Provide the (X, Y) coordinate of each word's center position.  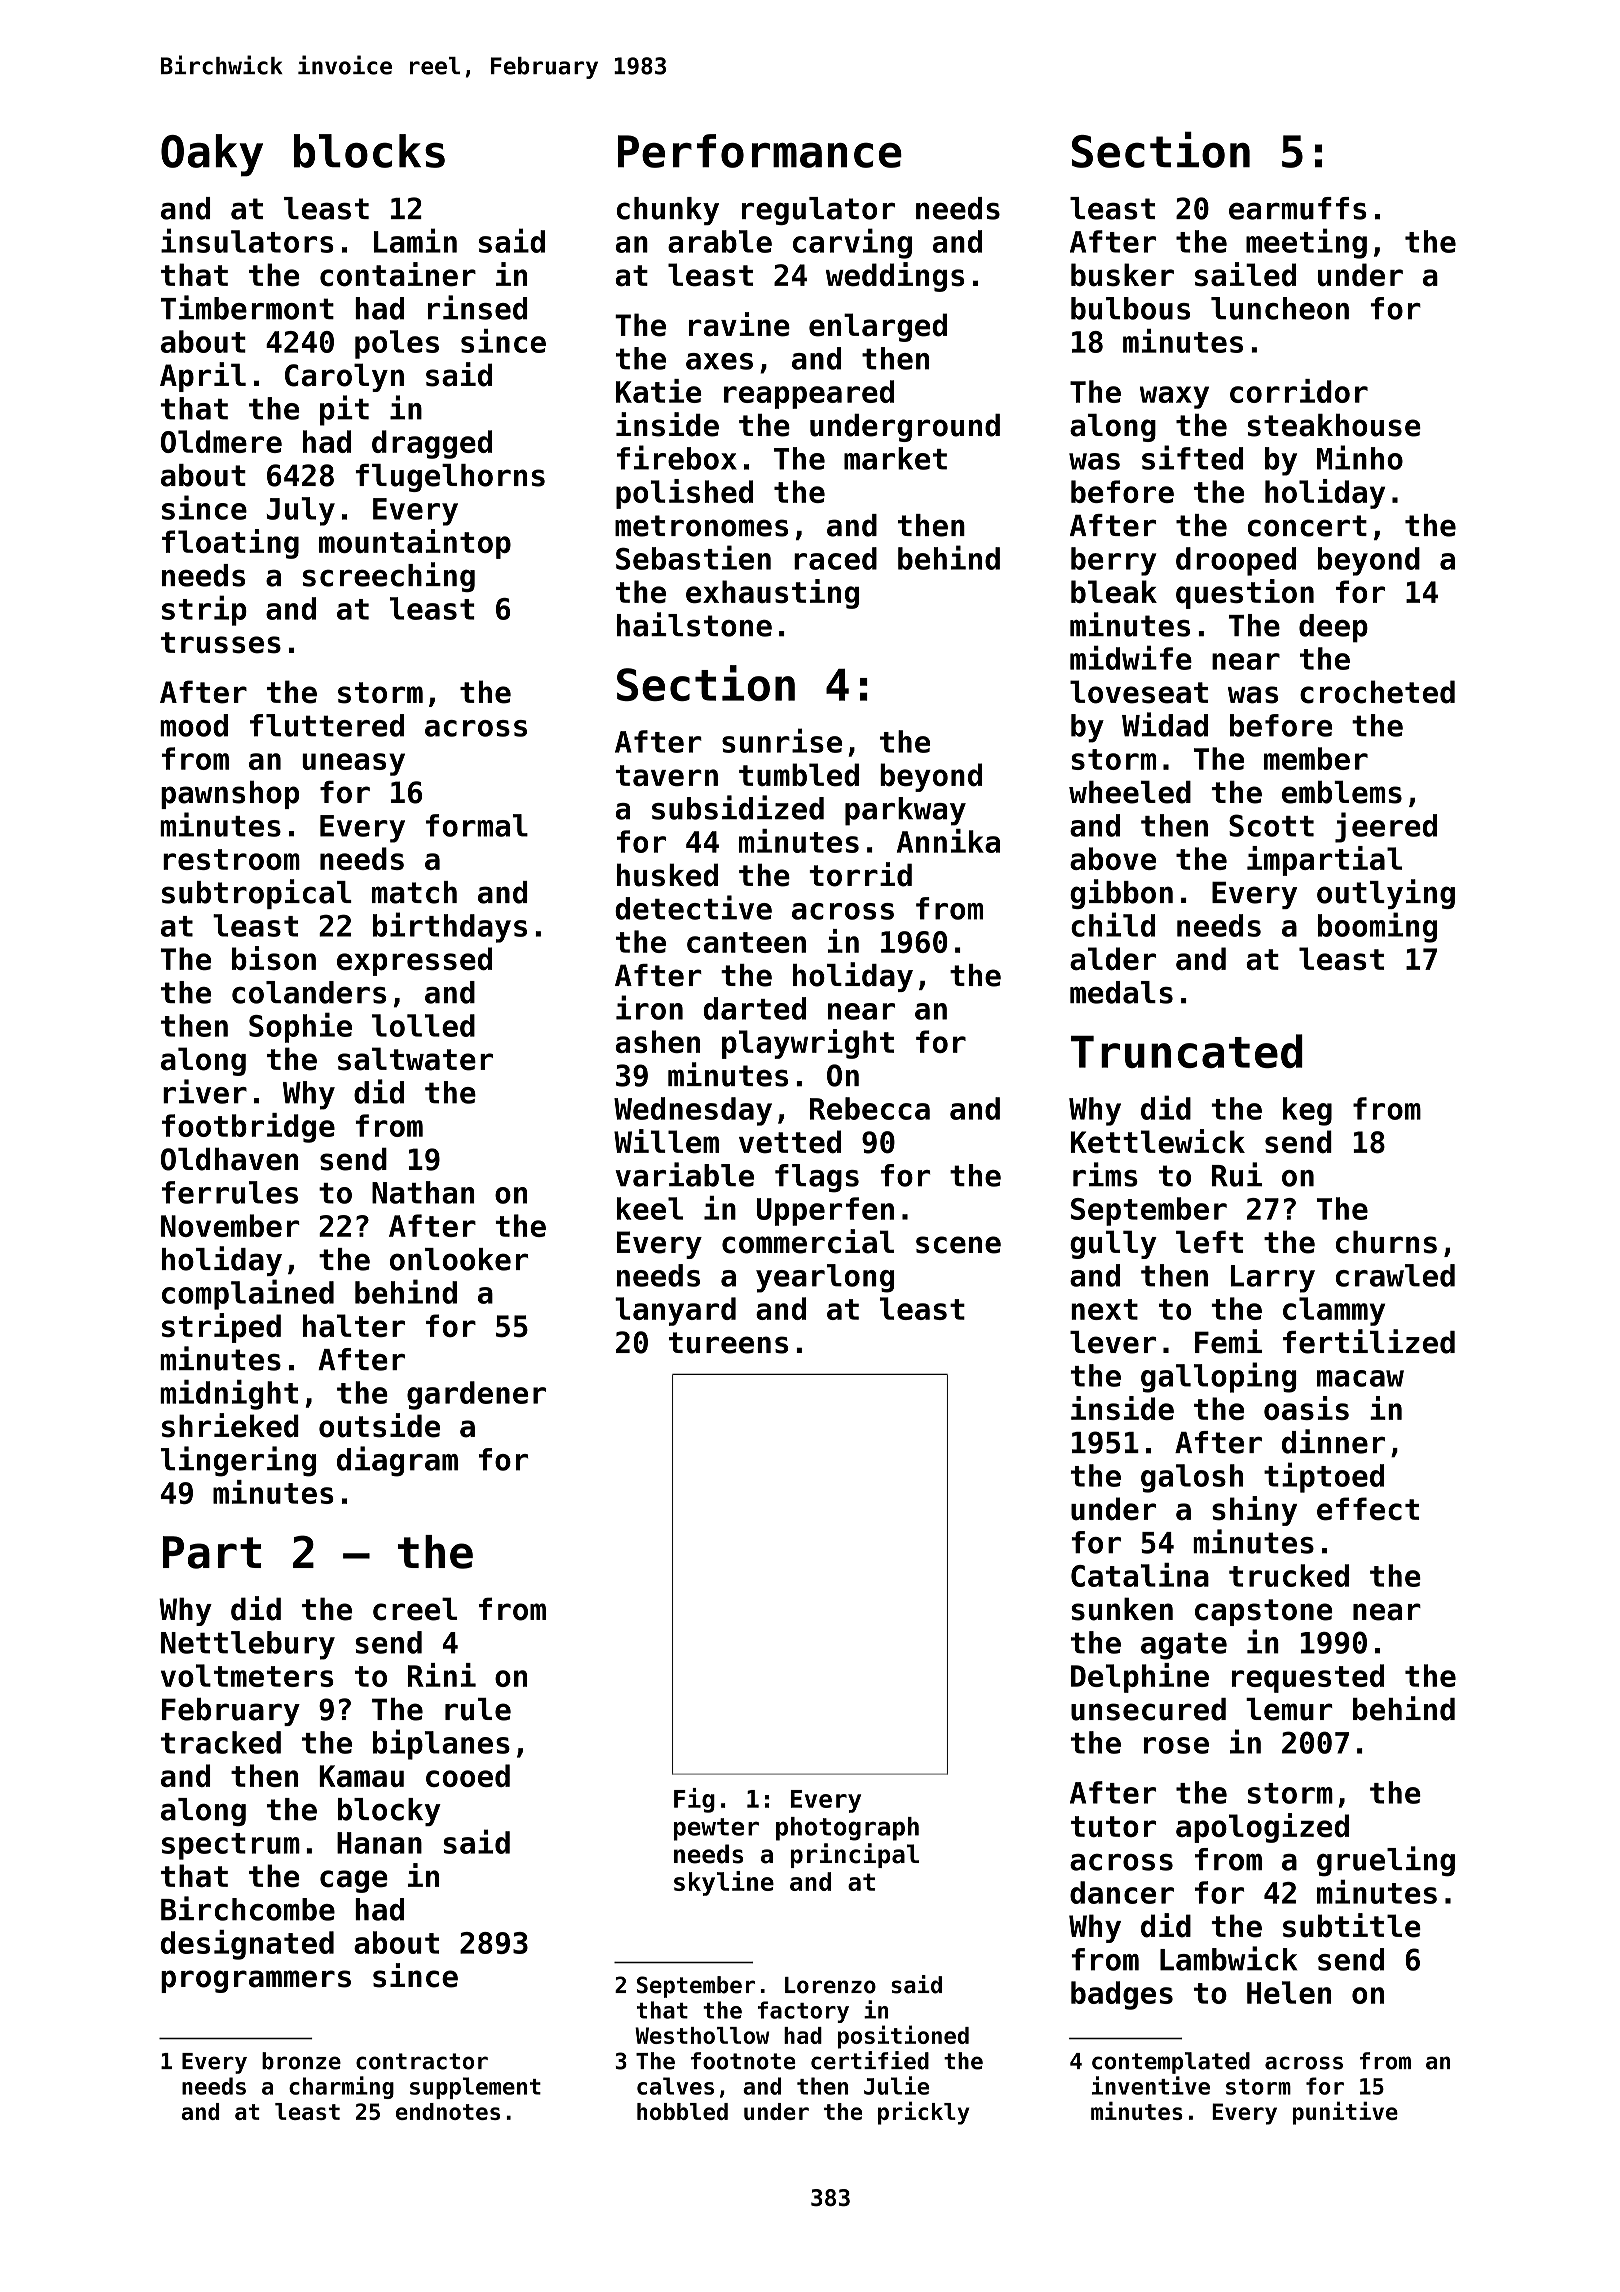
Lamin (415, 240)
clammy (1334, 1311)
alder (1113, 958)
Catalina (1140, 1575)
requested (1308, 1678)
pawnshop (230, 795)
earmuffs (1298, 208)
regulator (818, 211)
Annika (948, 841)
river (205, 1091)
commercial (808, 1241)
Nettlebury (248, 1645)
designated (247, 1945)
